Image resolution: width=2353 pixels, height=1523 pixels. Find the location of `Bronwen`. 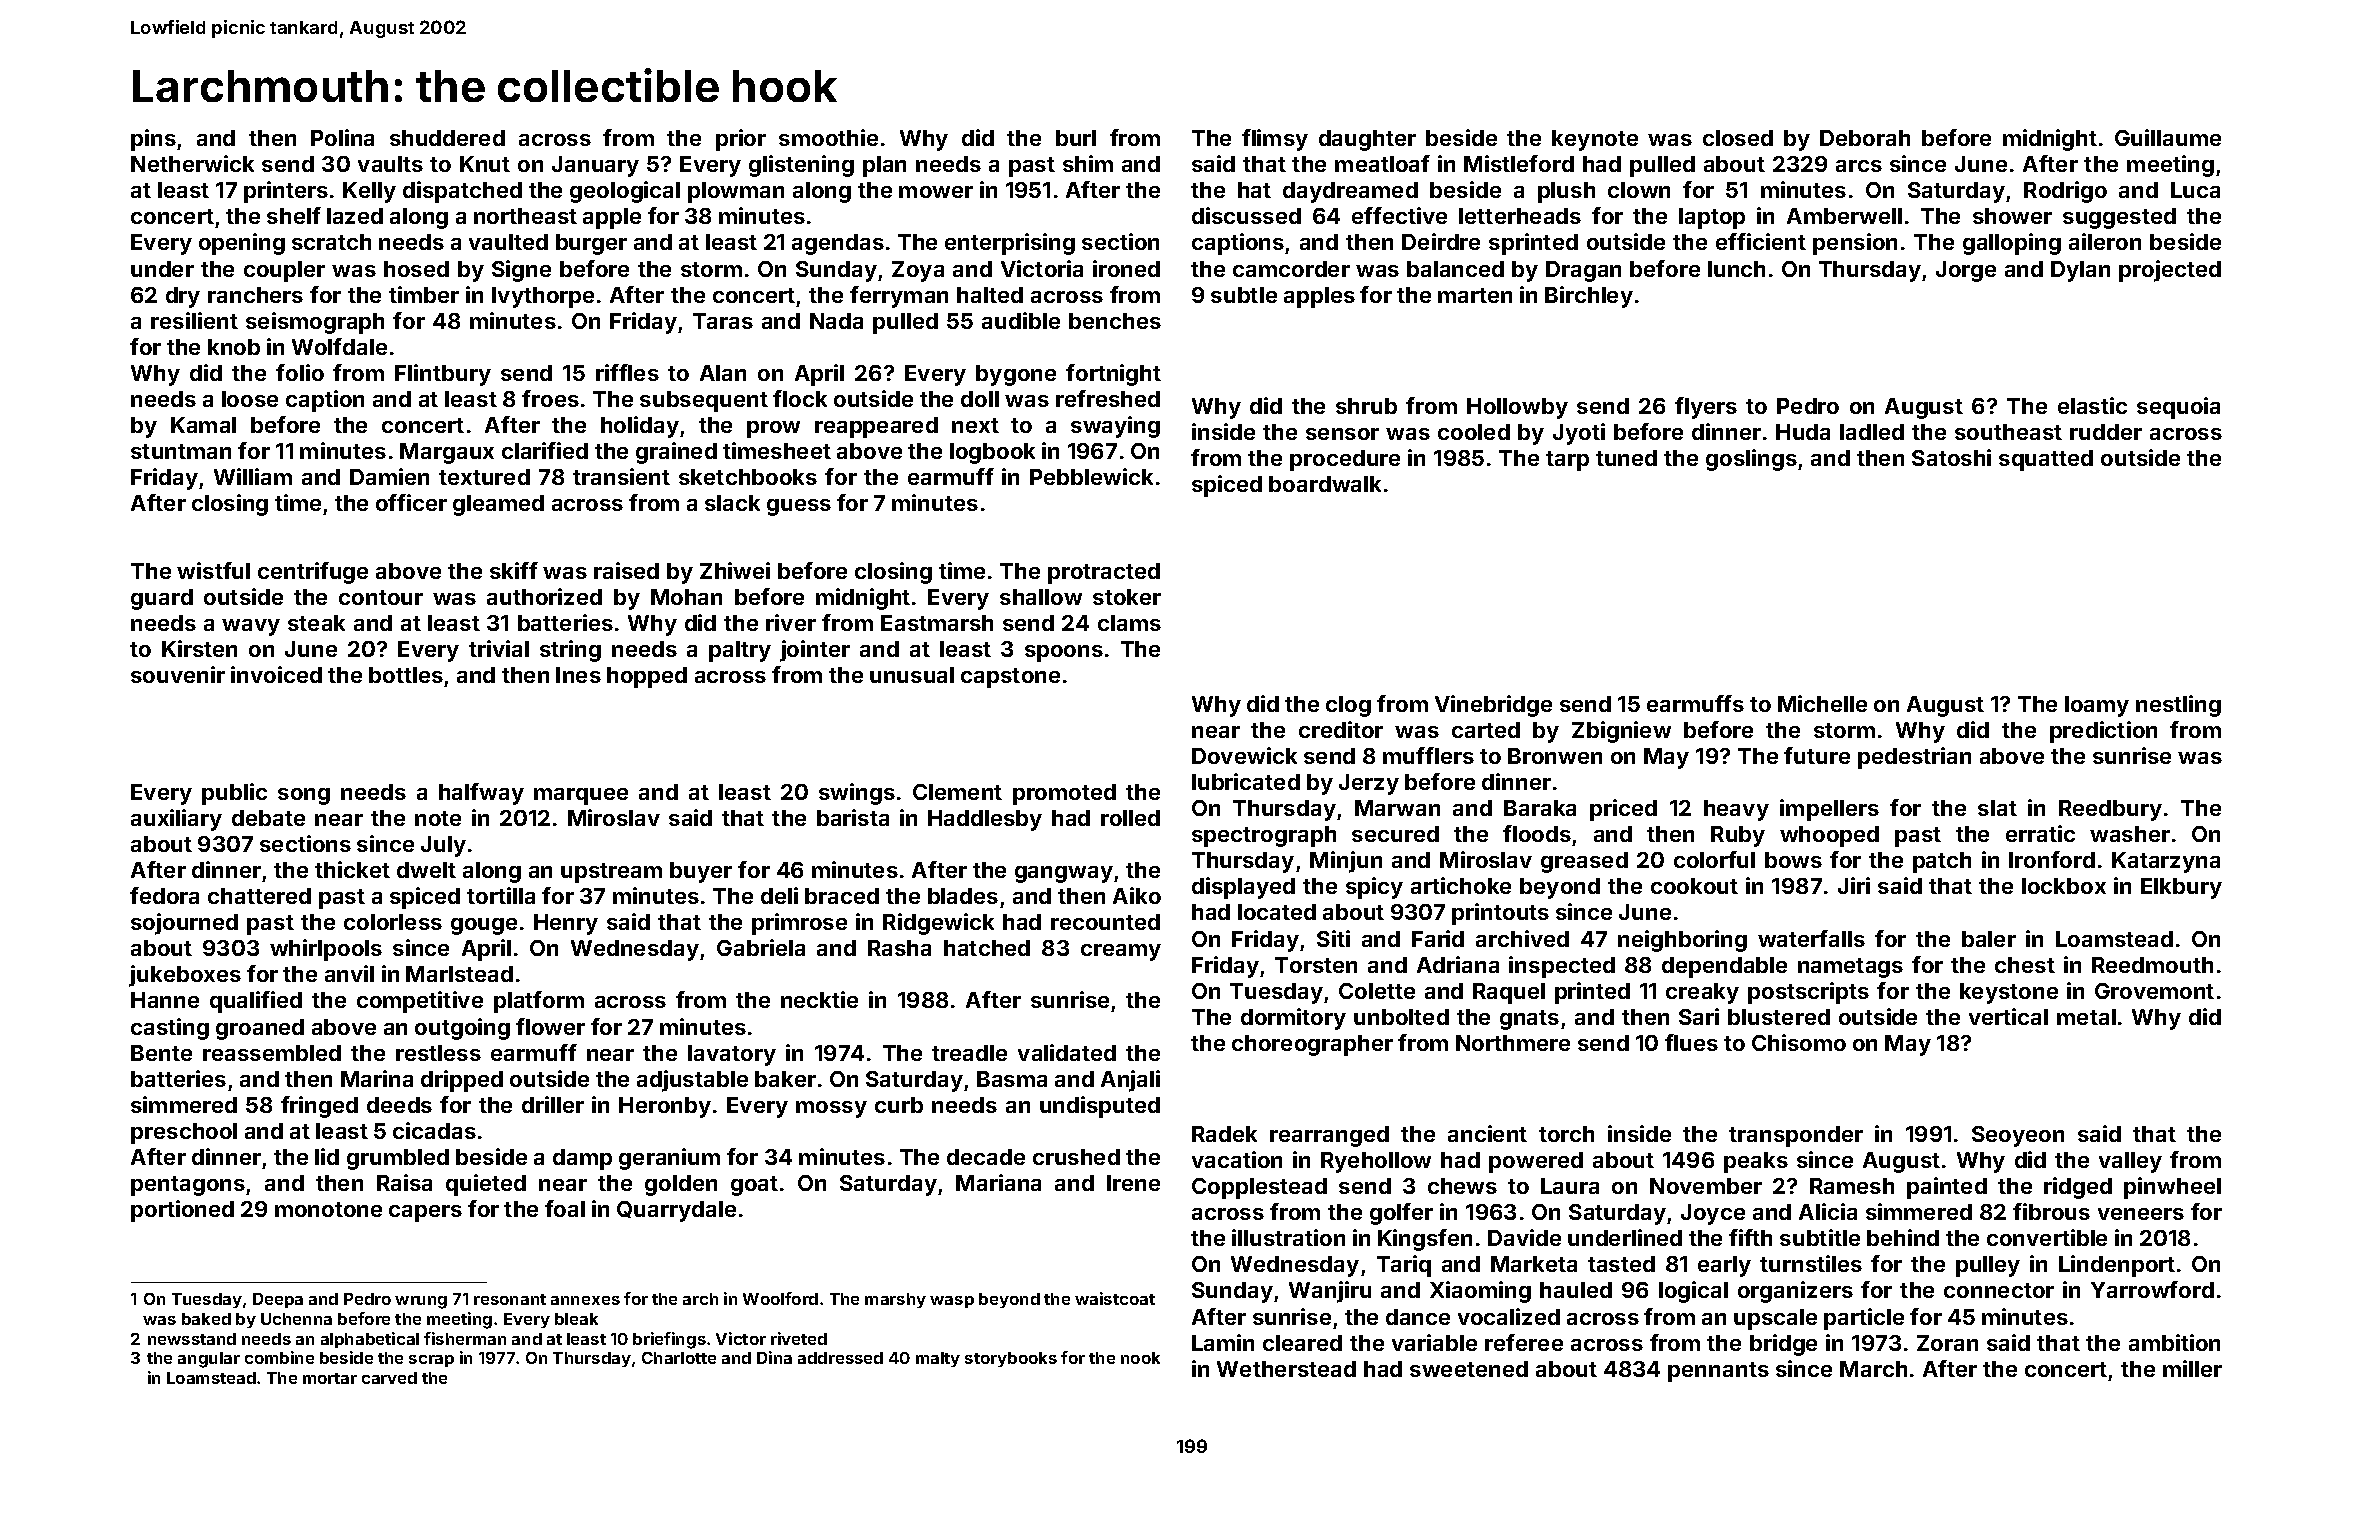

Bronwen is located at coordinates (1555, 756).
